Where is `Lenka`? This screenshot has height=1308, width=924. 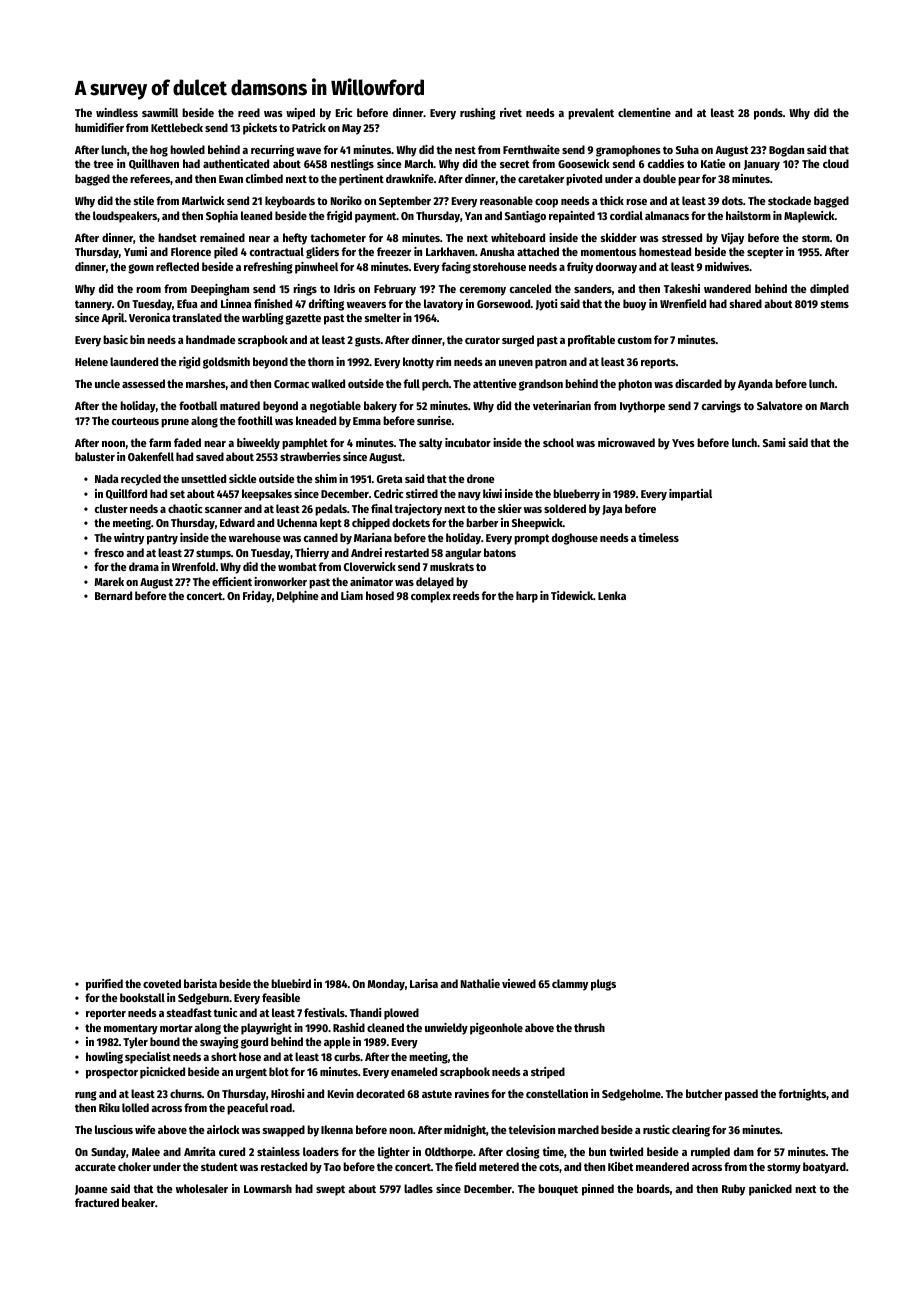 Lenka is located at coordinates (612, 595).
